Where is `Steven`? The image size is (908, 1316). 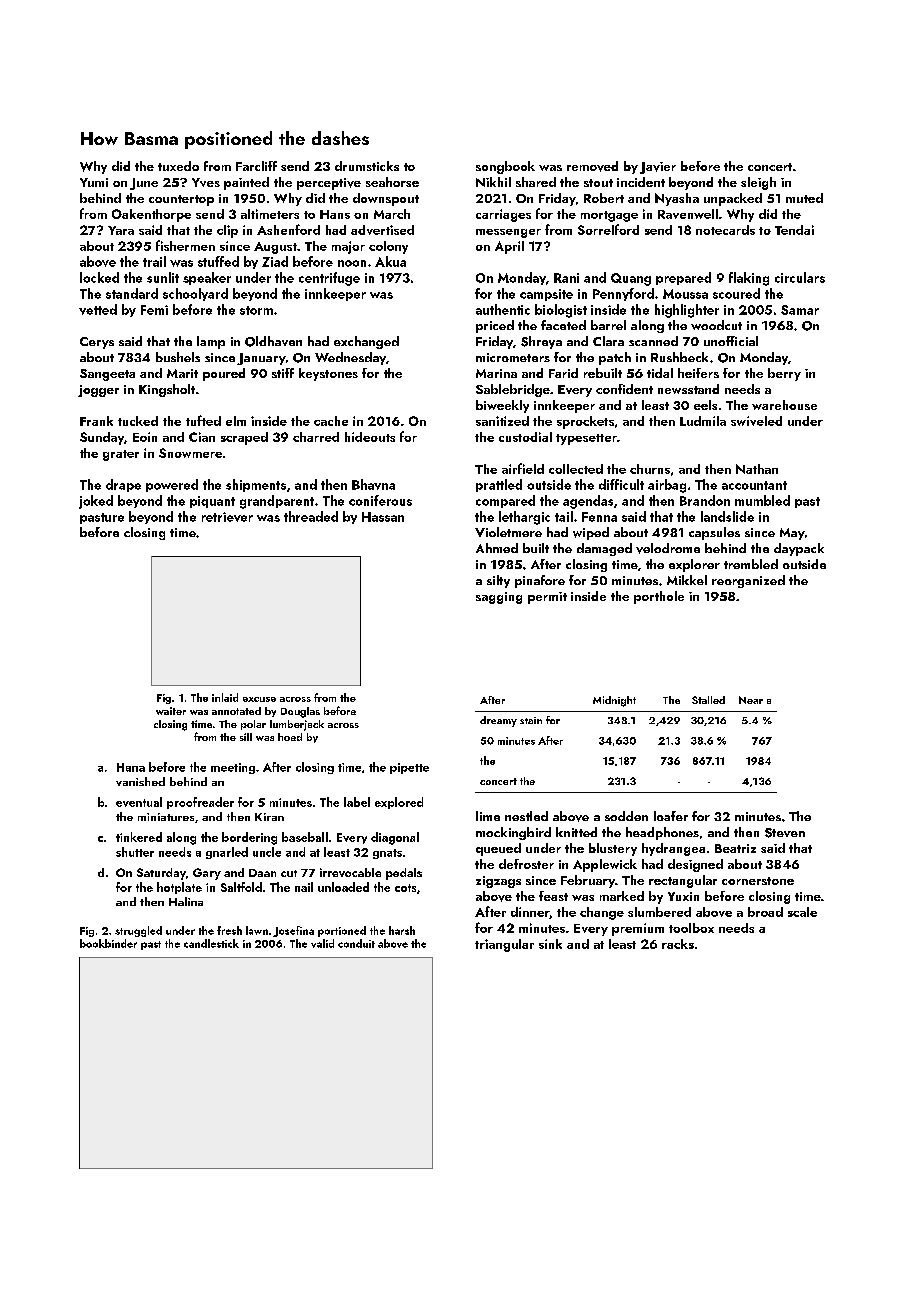 Steven is located at coordinates (785, 833).
